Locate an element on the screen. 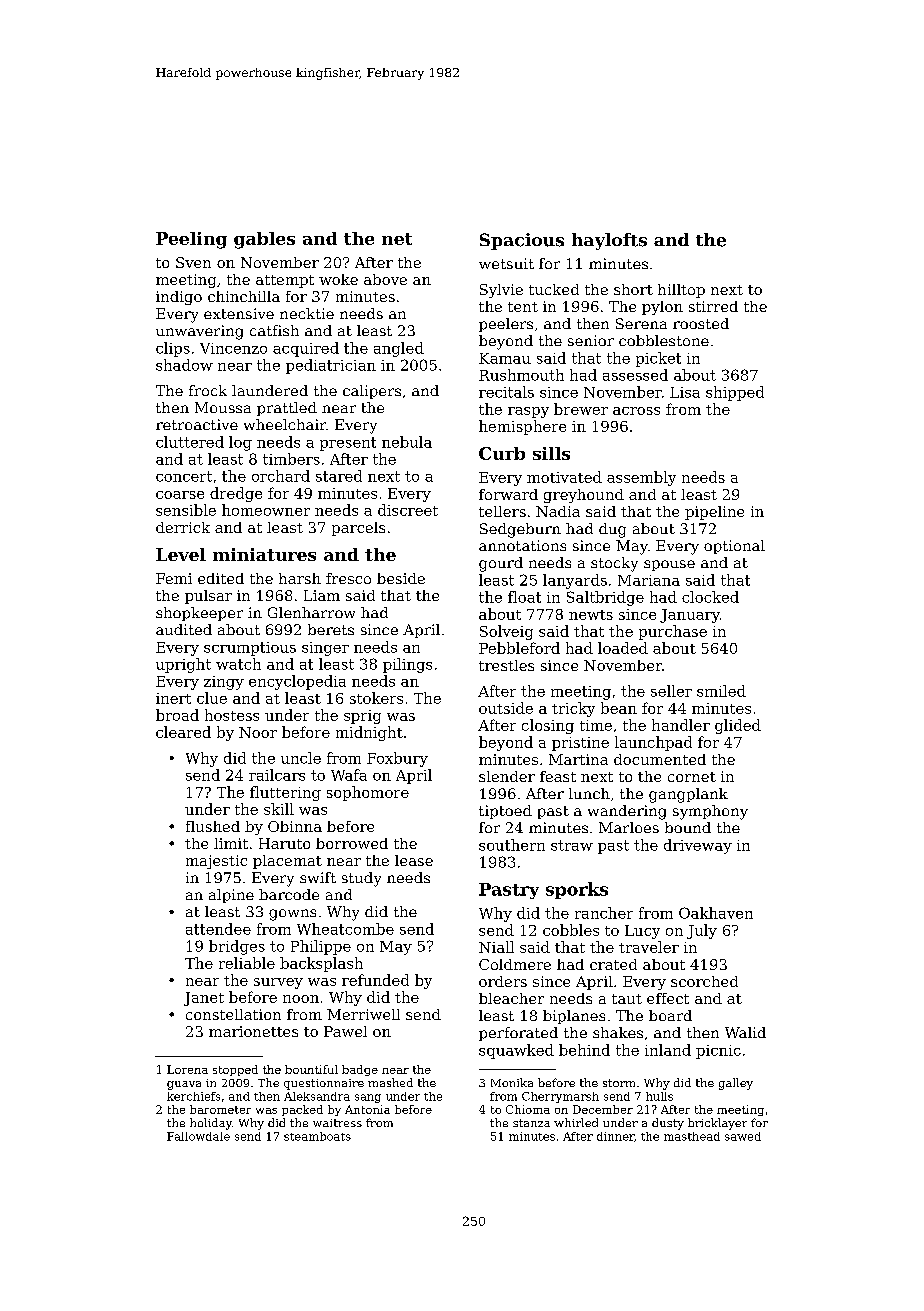 Image resolution: width=924 pixels, height=1311 pixels. haylofts is located at coordinates (609, 241).
